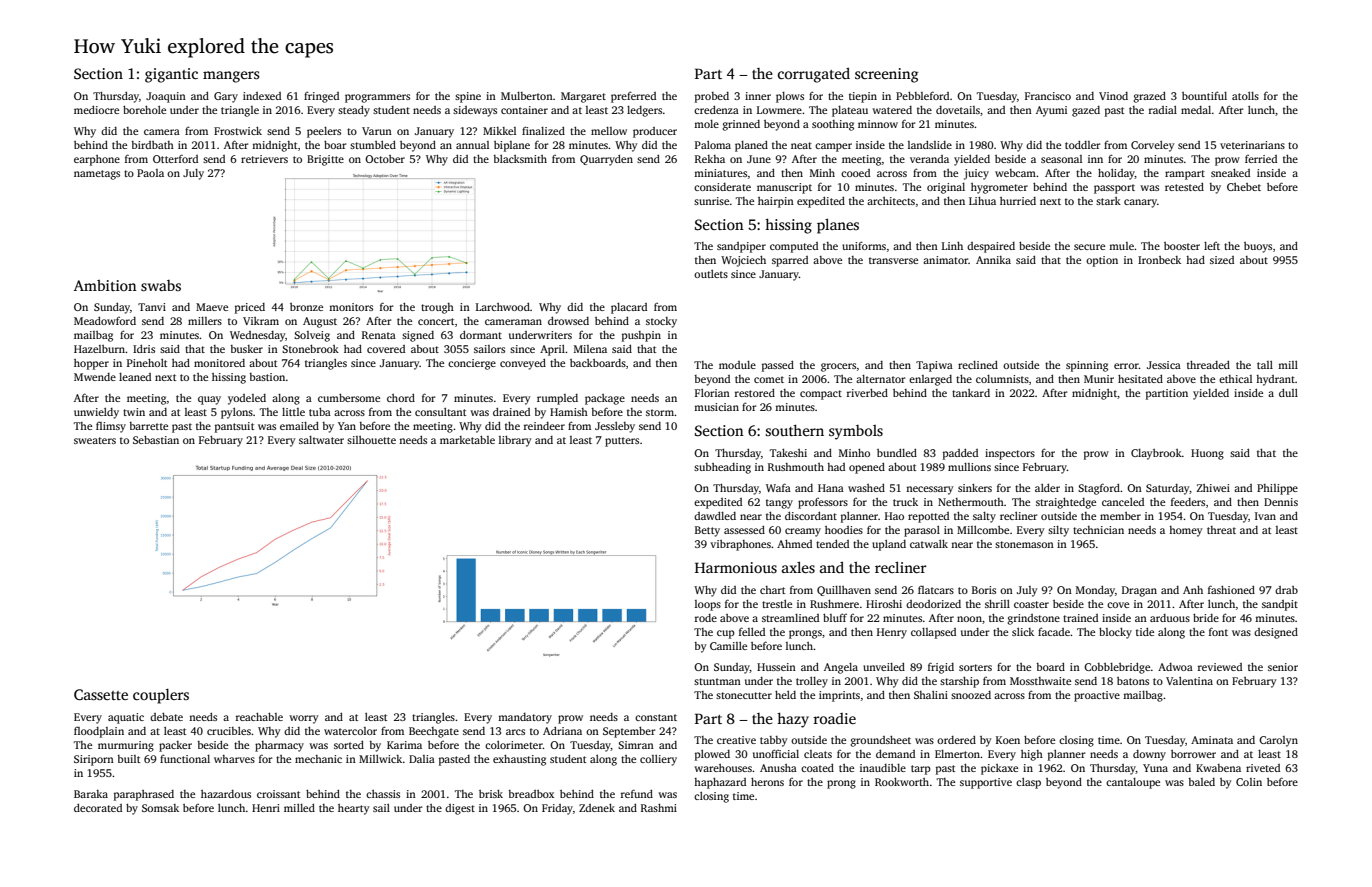  I want to click on washed, so click(866, 488).
